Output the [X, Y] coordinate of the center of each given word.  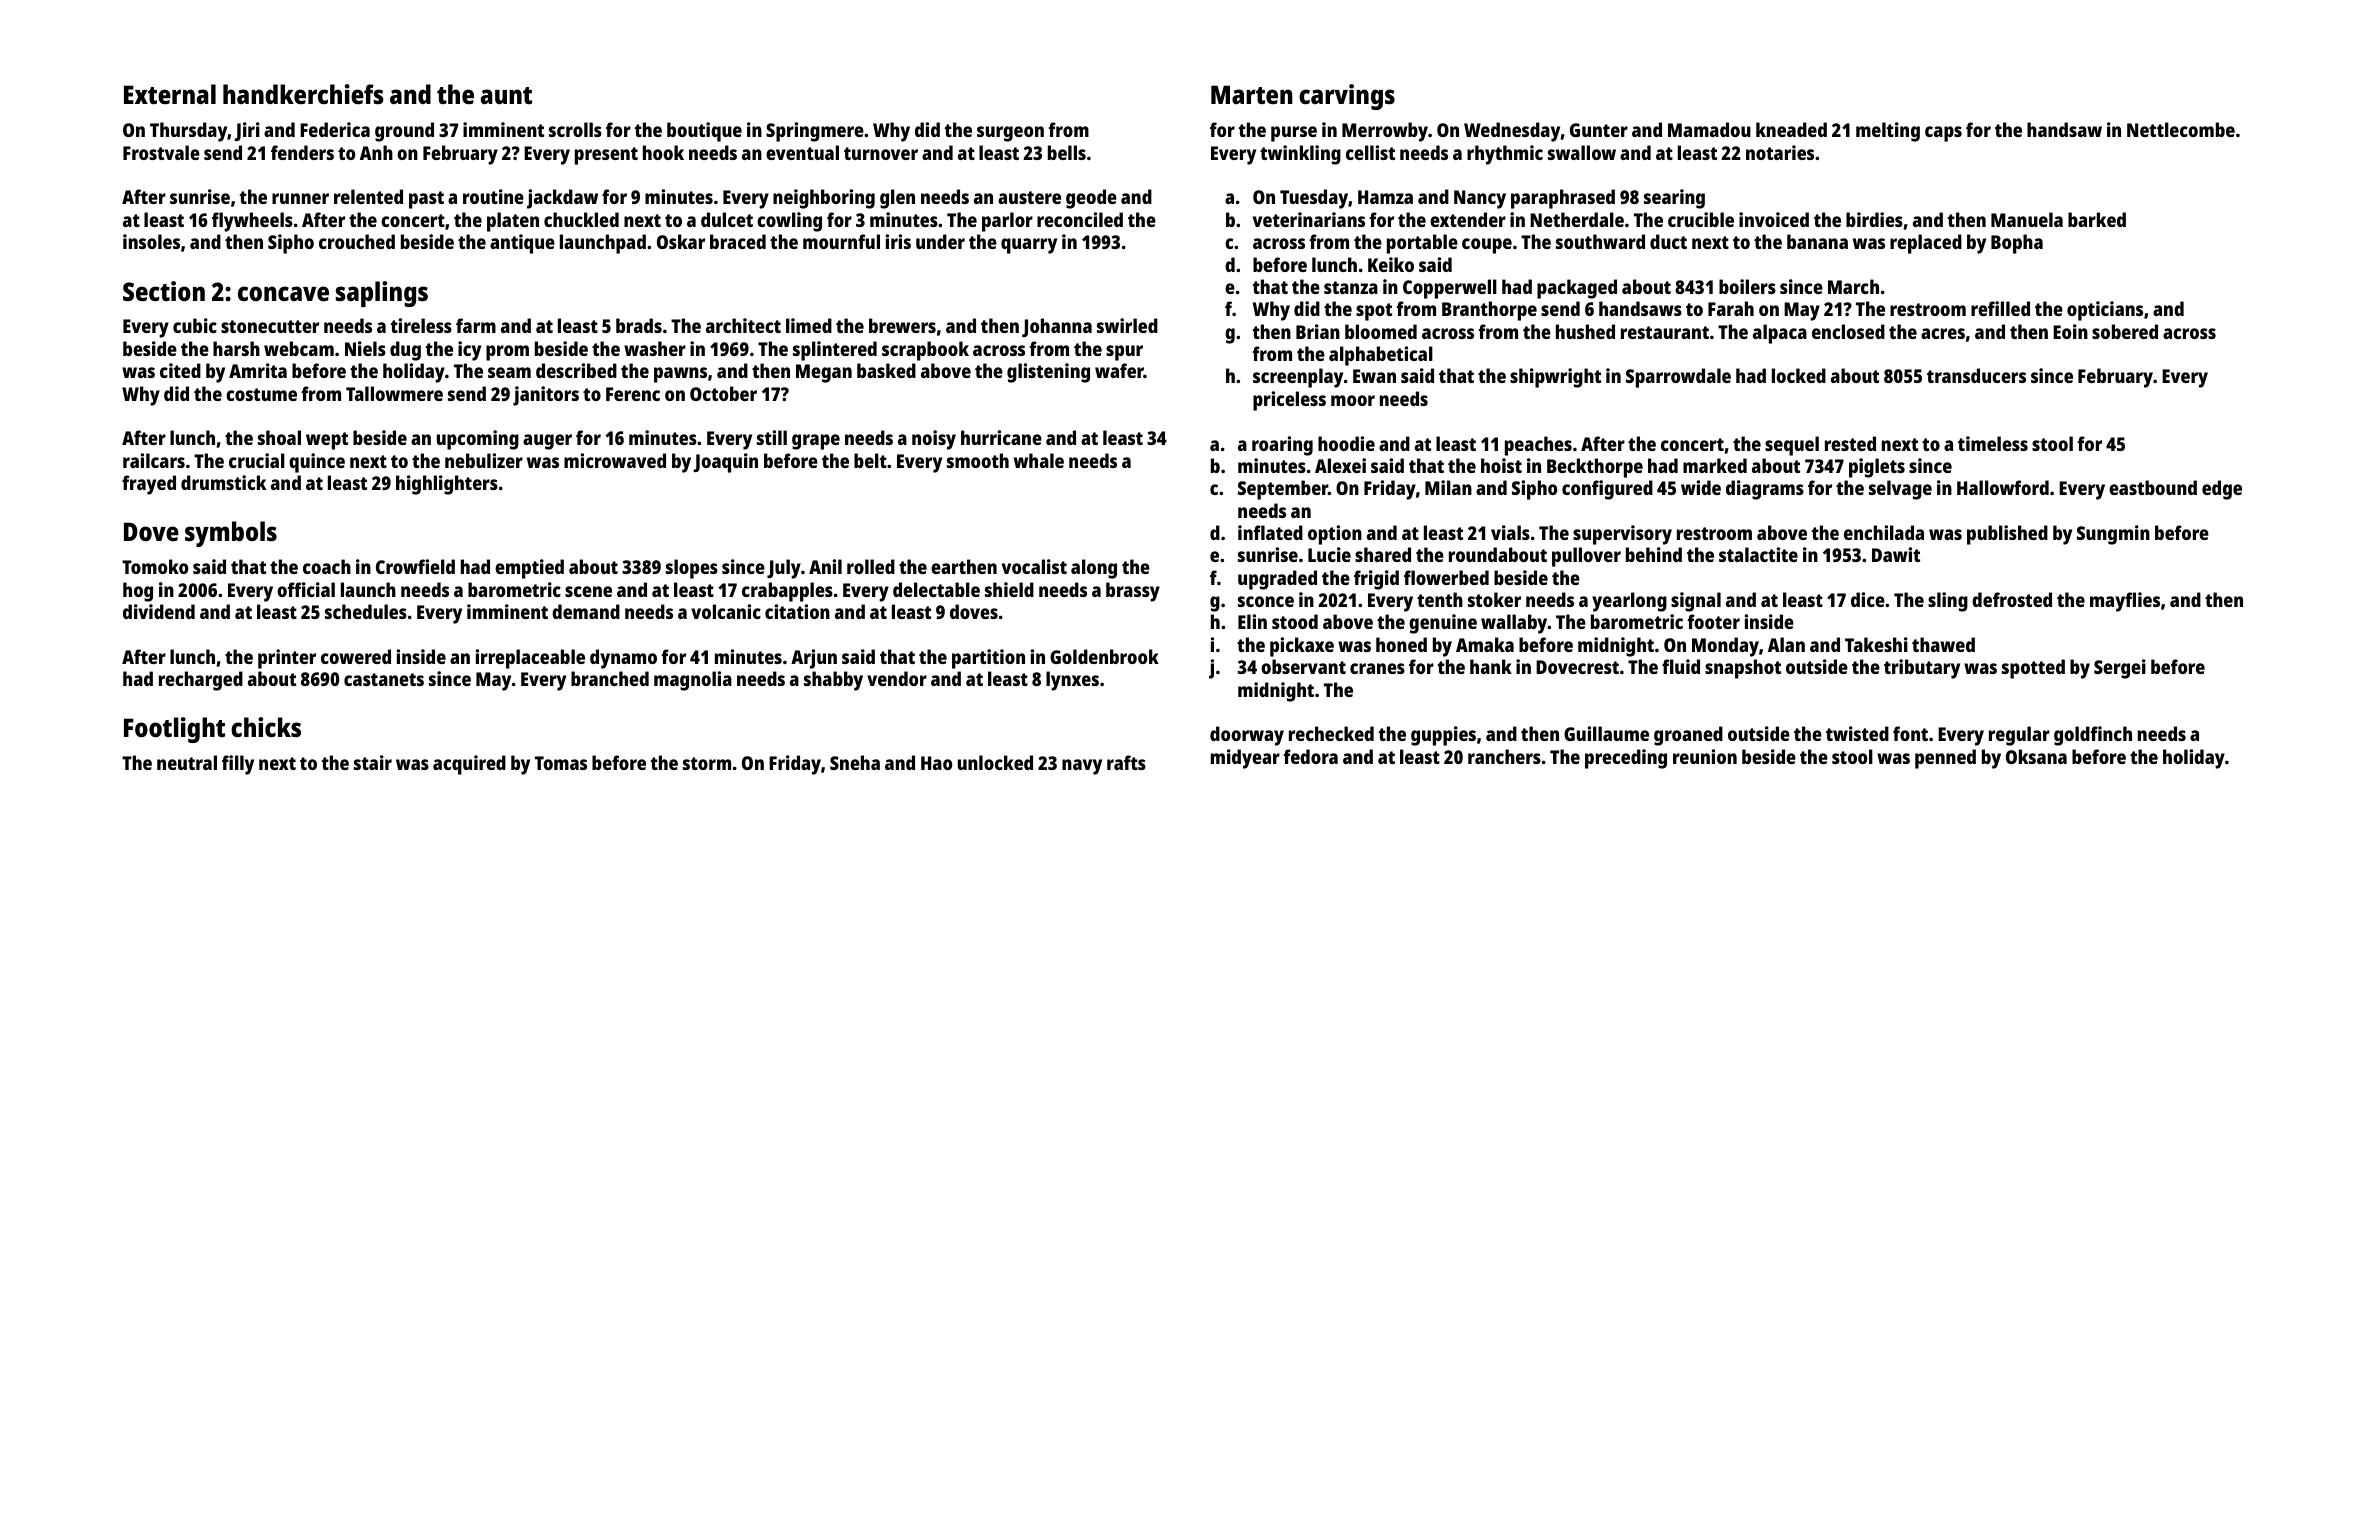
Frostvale [161, 152]
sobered [2125, 331]
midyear [1245, 759]
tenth [1440, 599]
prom [507, 353]
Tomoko [155, 566]
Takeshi [1876, 644]
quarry [1029, 246]
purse [1294, 134]
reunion [1705, 756]
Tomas [561, 763]
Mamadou [1709, 129]
